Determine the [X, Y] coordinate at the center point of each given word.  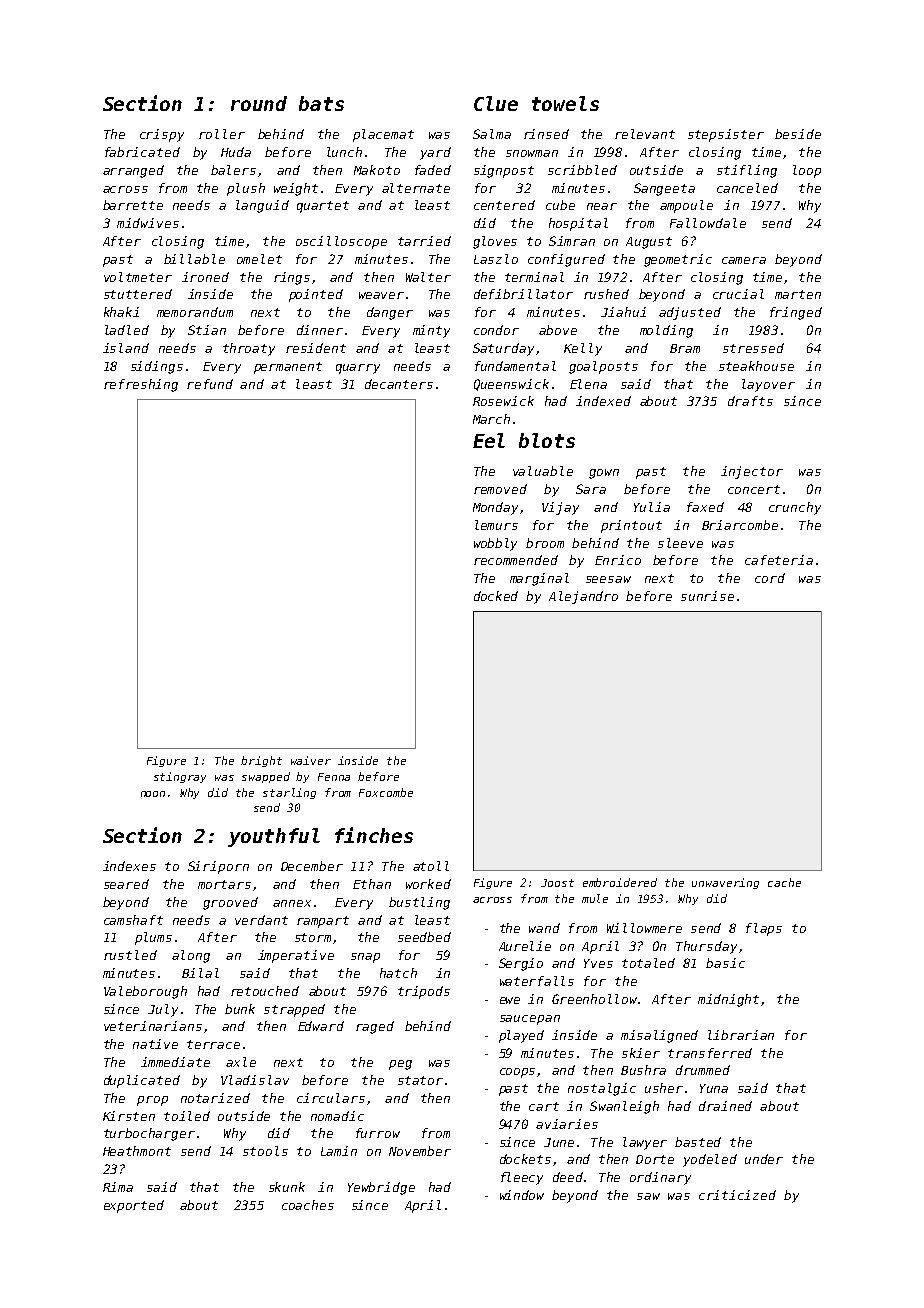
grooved [230, 903]
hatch [398, 973]
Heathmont [137, 1151]
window [522, 1195]
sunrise [707, 596]
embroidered [620, 882]
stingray [180, 777]
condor [496, 330]
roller [222, 134]
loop [807, 171]
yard [435, 153]
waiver [311, 760]
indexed [603, 401]
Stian [207, 330]
